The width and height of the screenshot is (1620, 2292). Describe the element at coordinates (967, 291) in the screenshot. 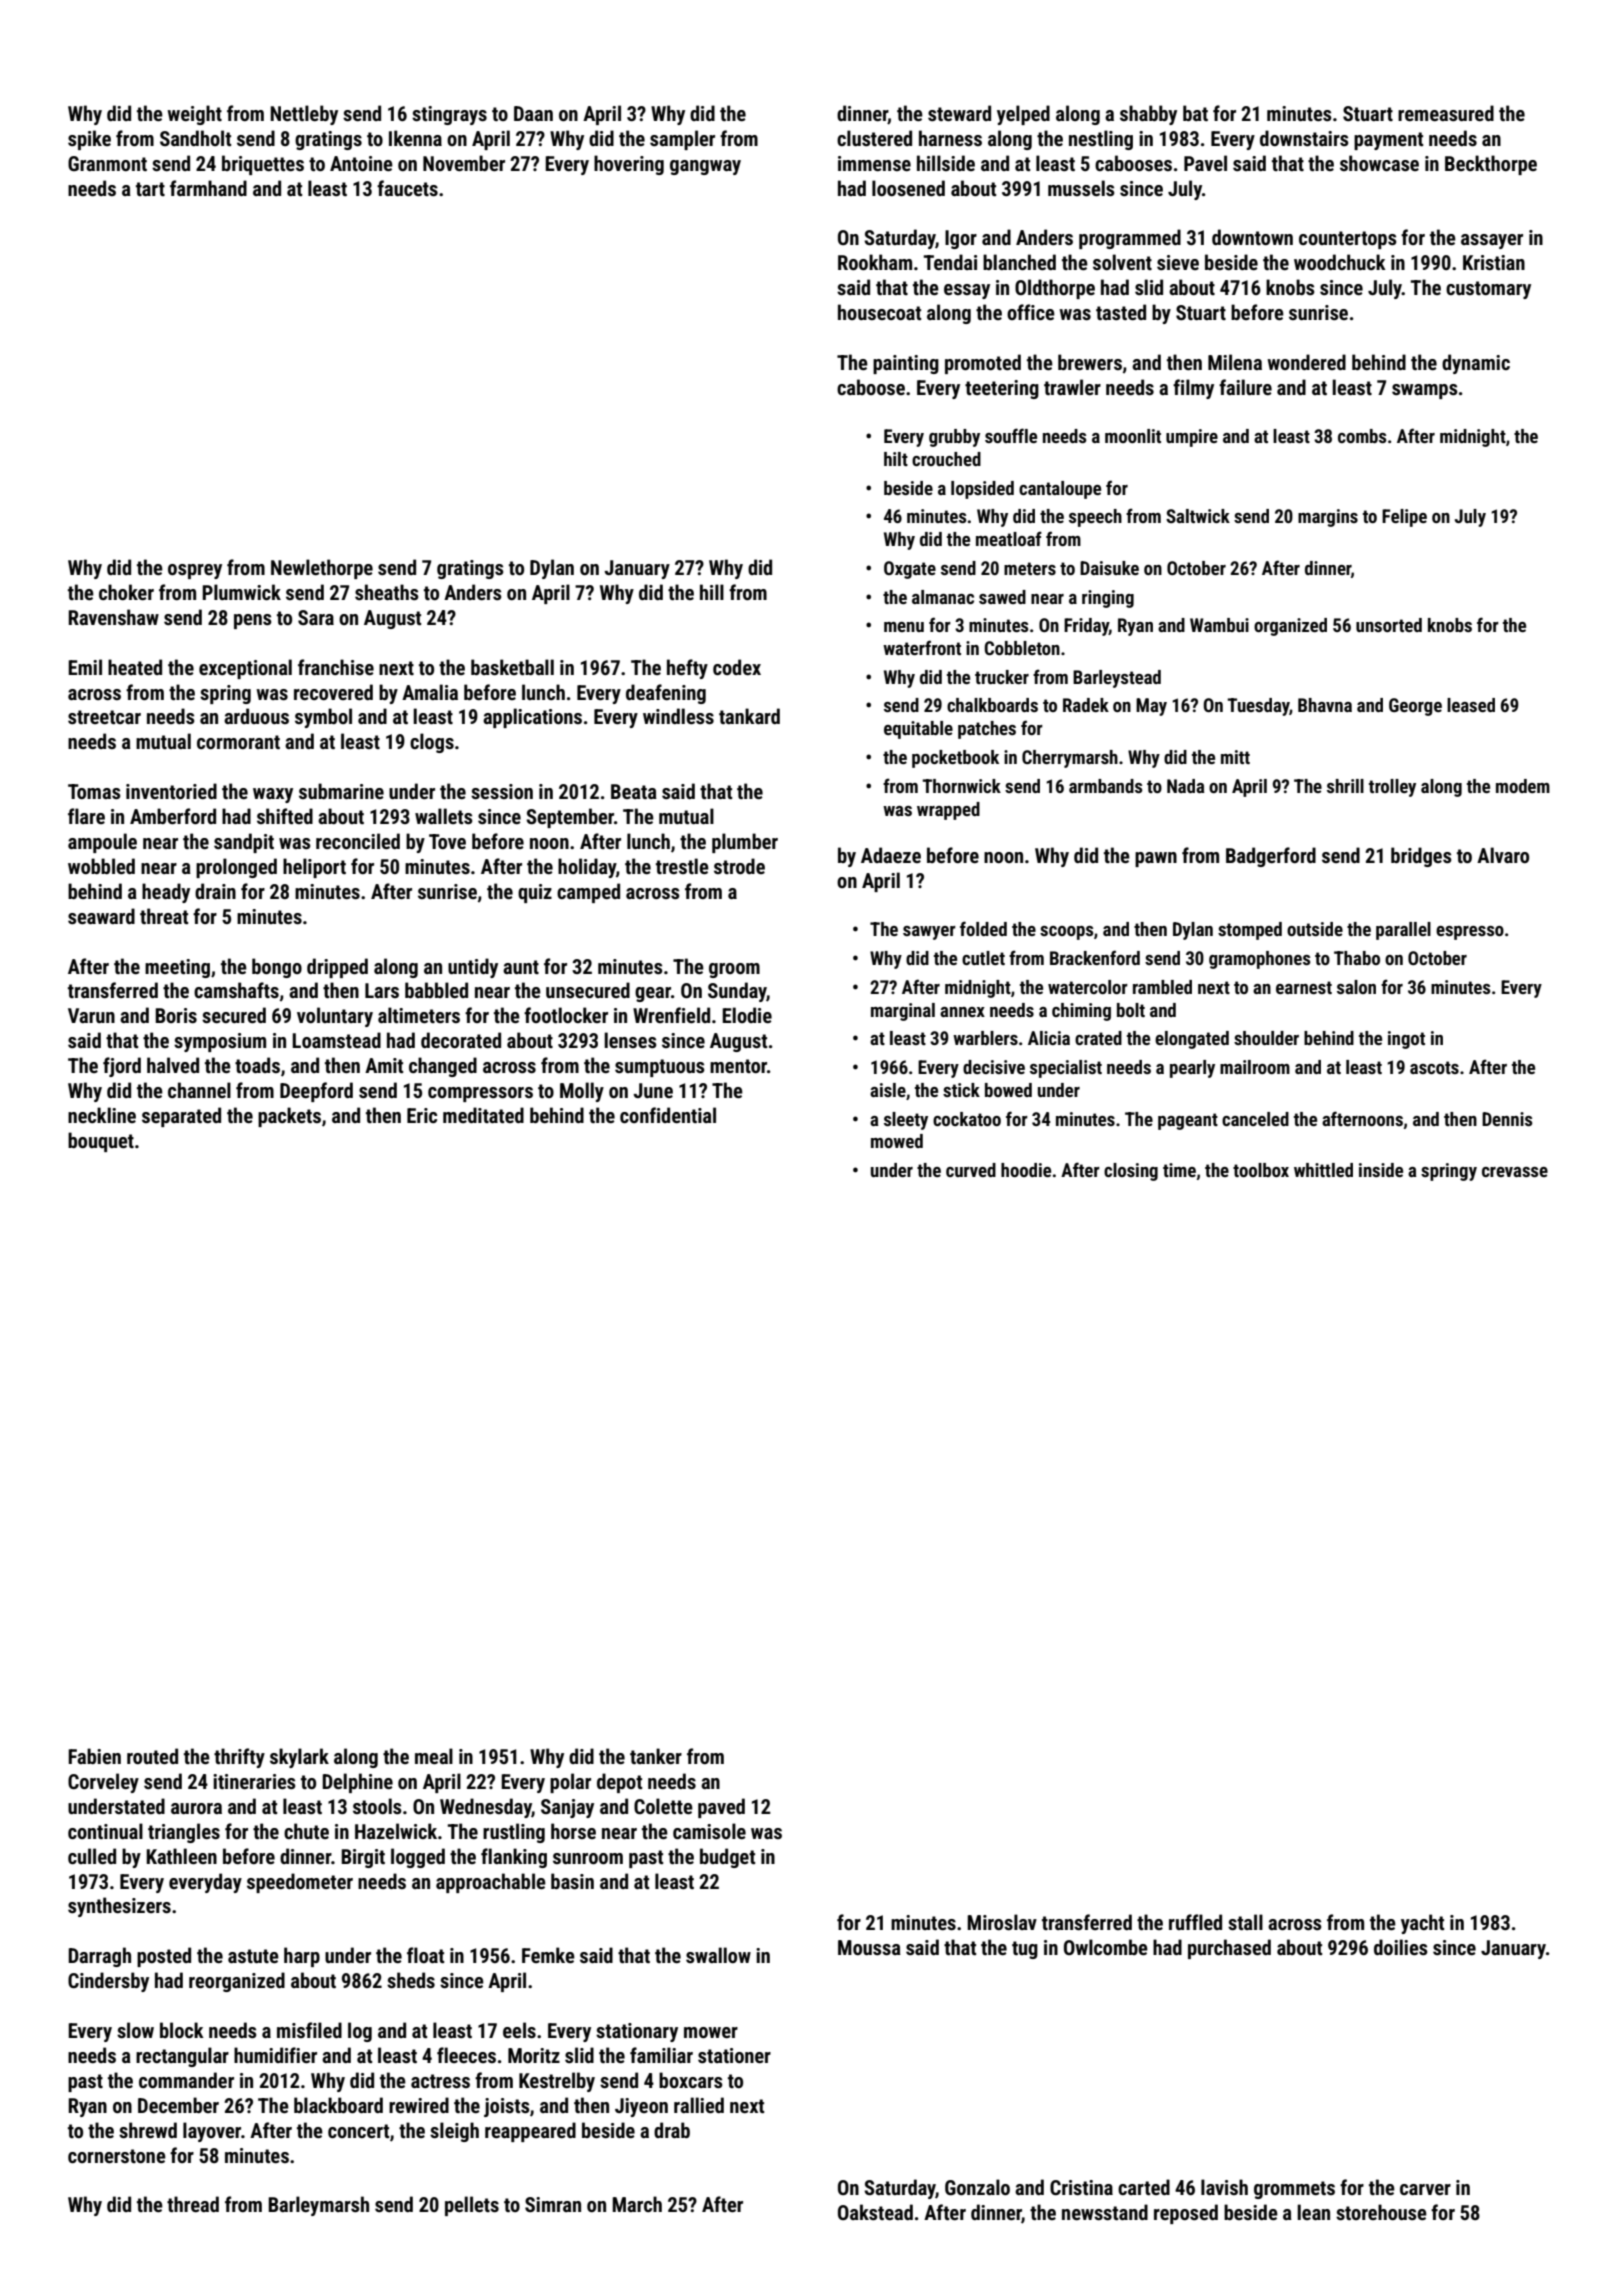

I see `essay` at that location.
